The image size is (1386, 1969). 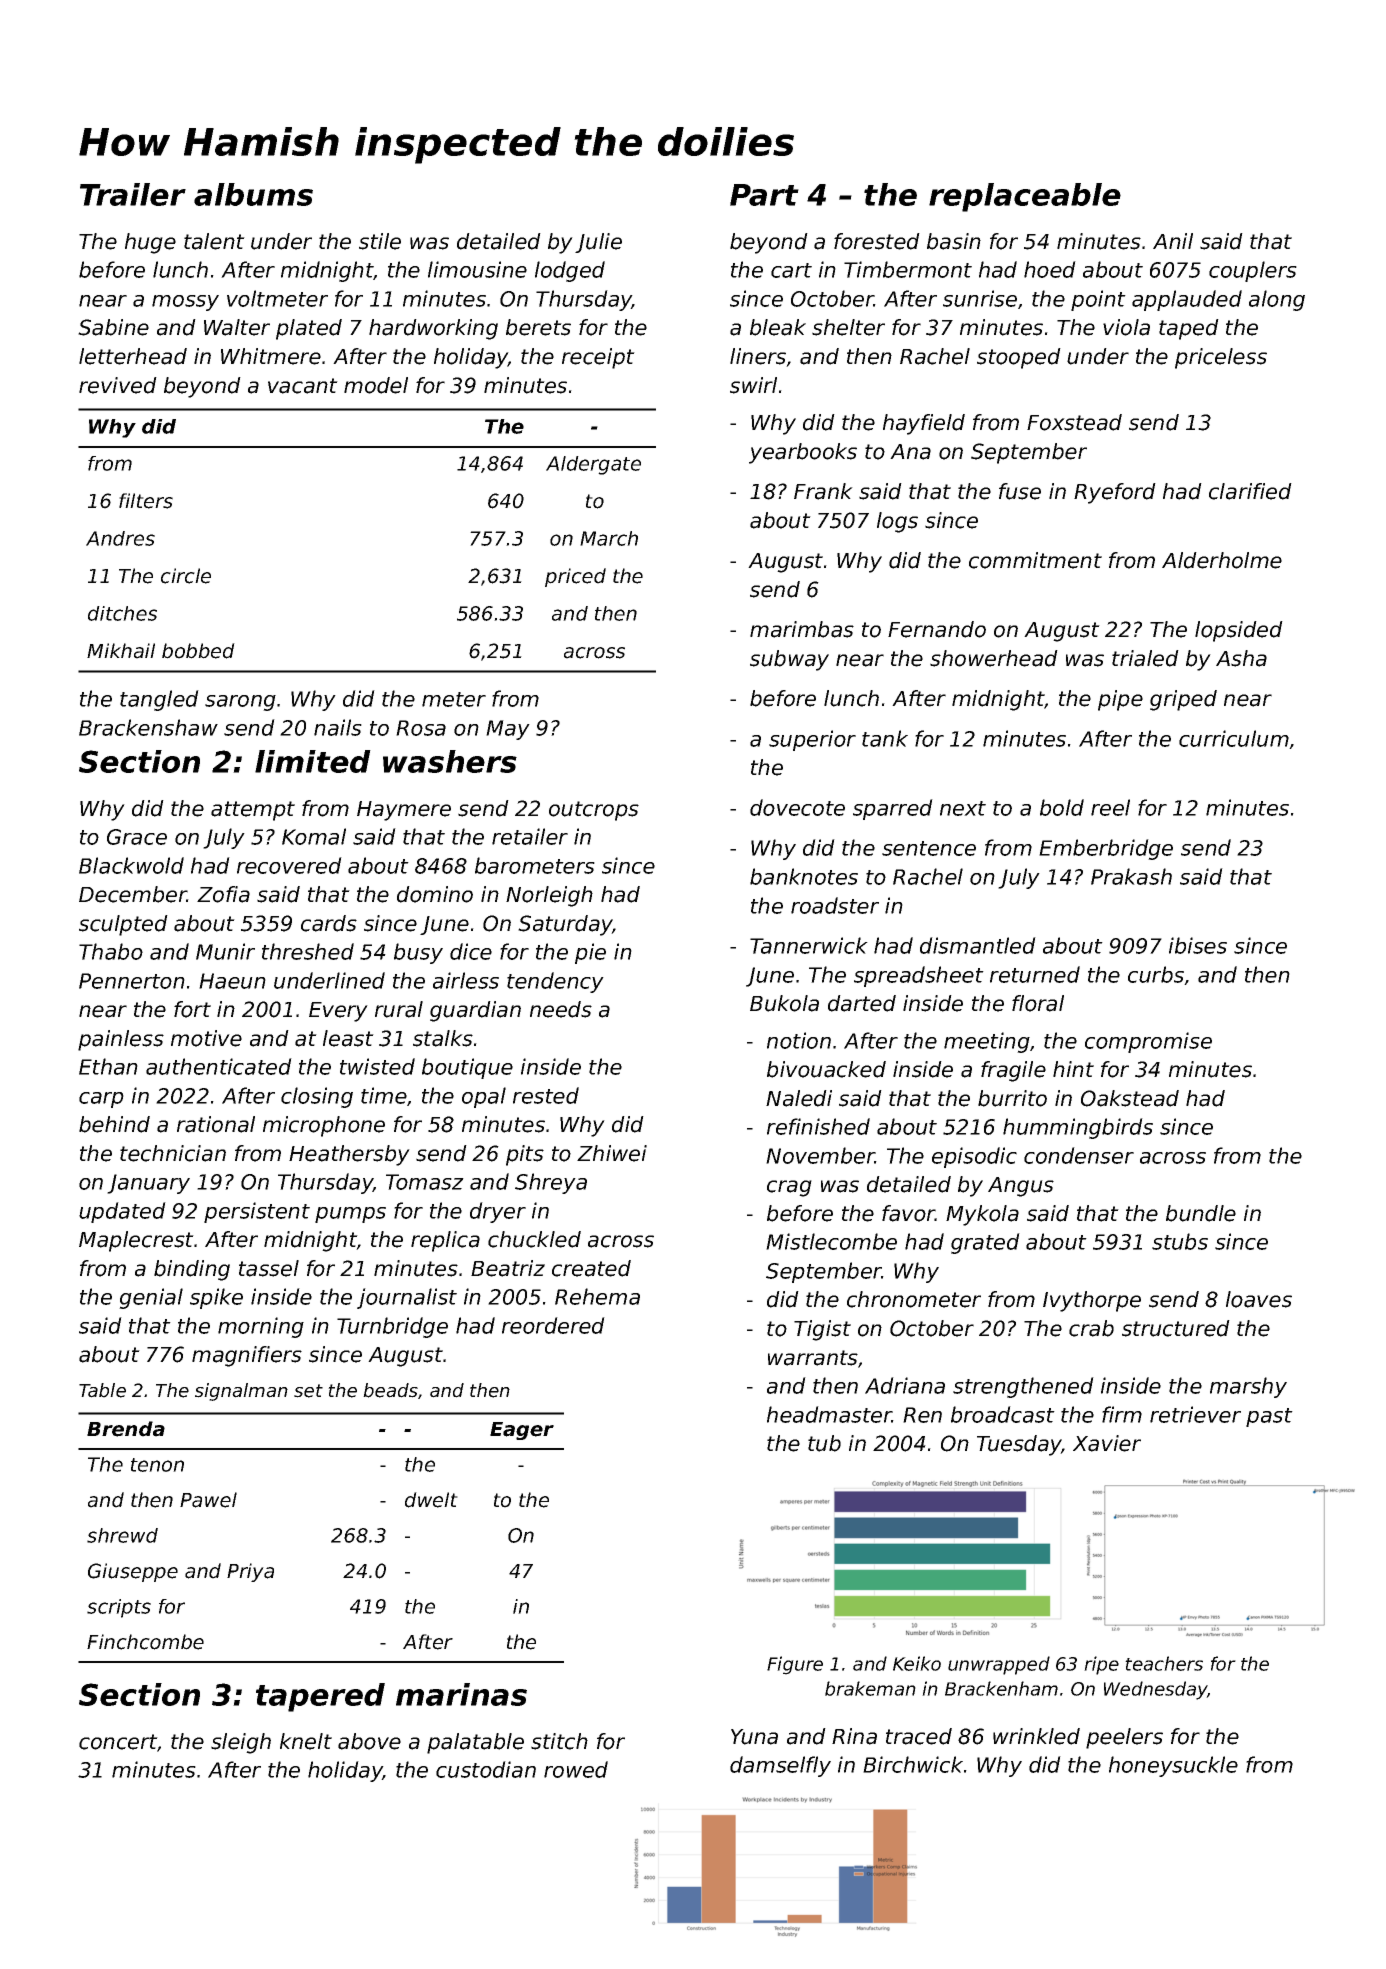 What do you see at coordinates (1253, 271) in the page?
I see `couplers` at bounding box center [1253, 271].
